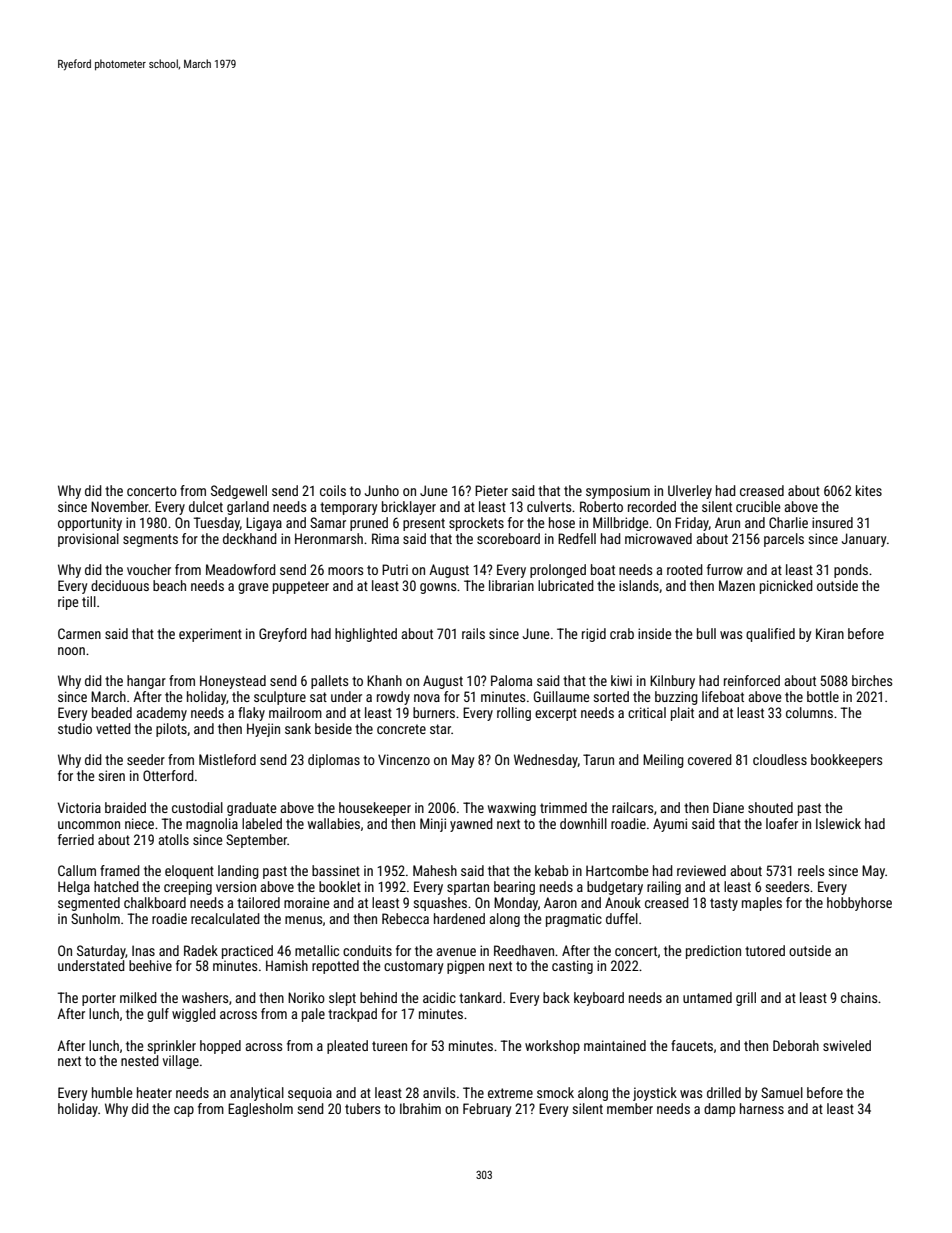  I want to click on experiment, so click(210, 635).
